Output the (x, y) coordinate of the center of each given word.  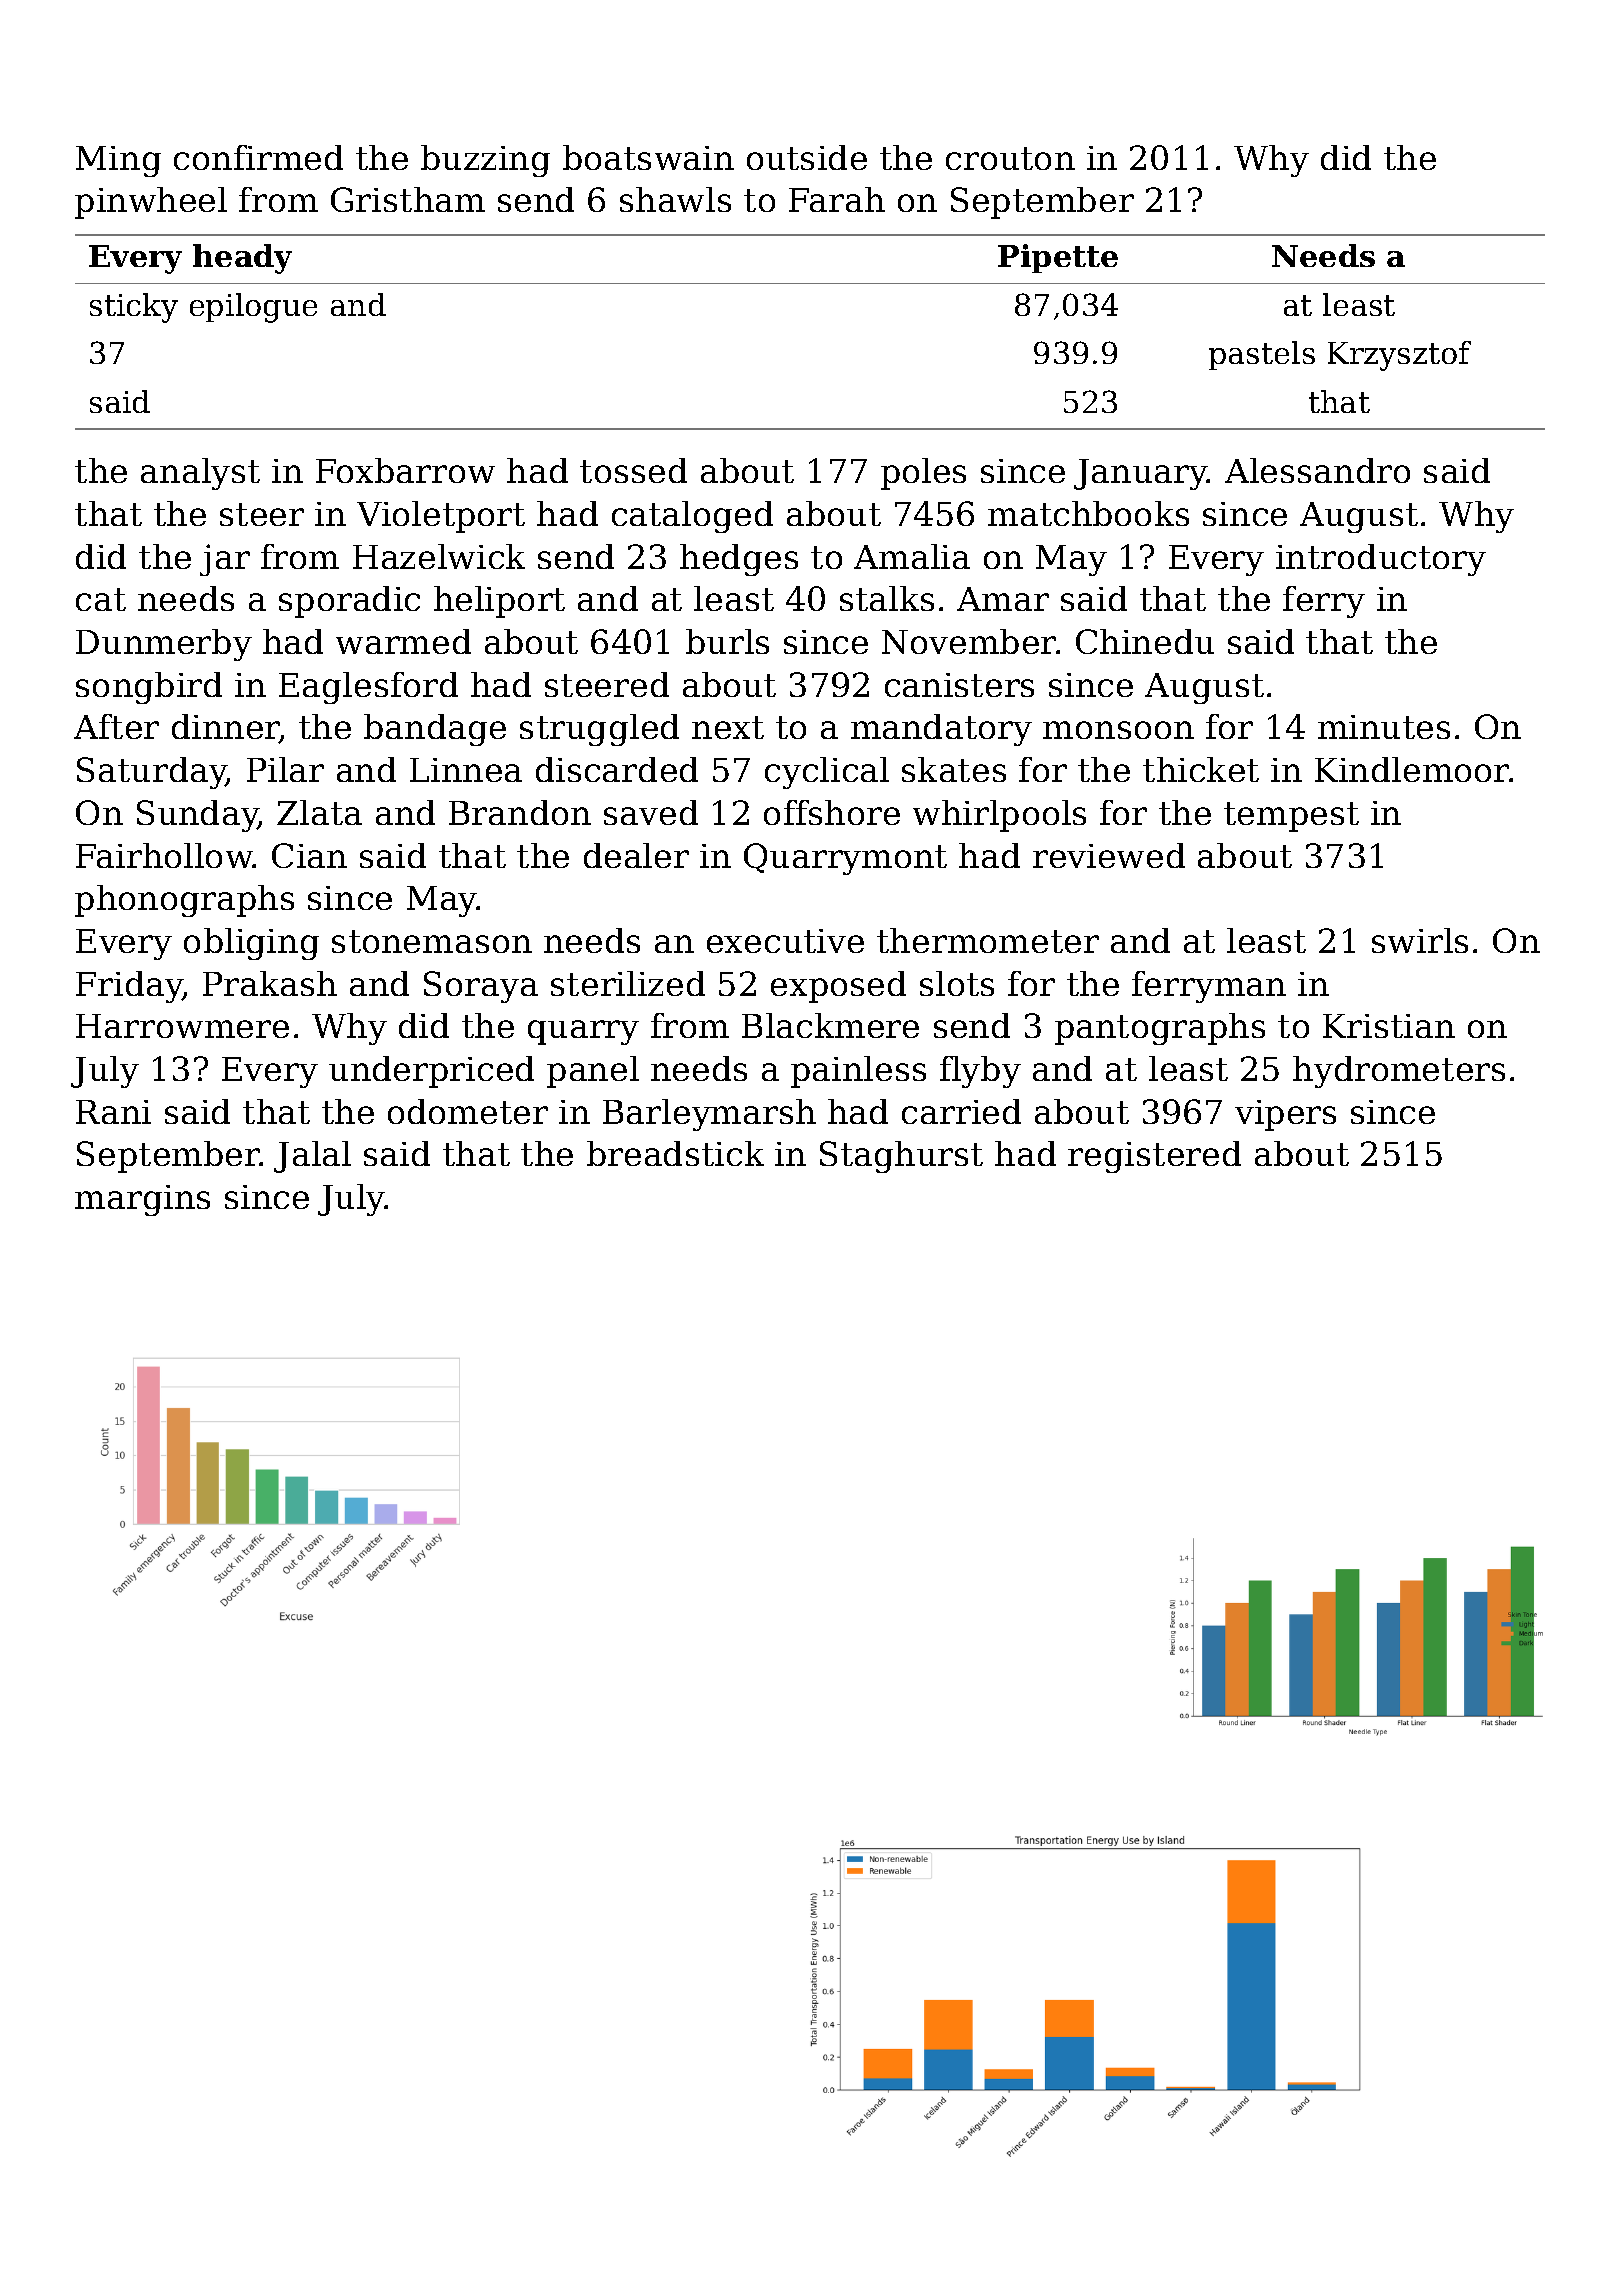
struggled (599, 730)
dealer (636, 855)
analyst (200, 474)
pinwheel (151, 203)
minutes (1384, 727)
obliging (251, 944)
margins (142, 1200)
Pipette (1058, 258)
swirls (1420, 940)
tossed (633, 470)
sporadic (349, 602)
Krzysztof (1399, 356)
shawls (675, 199)
